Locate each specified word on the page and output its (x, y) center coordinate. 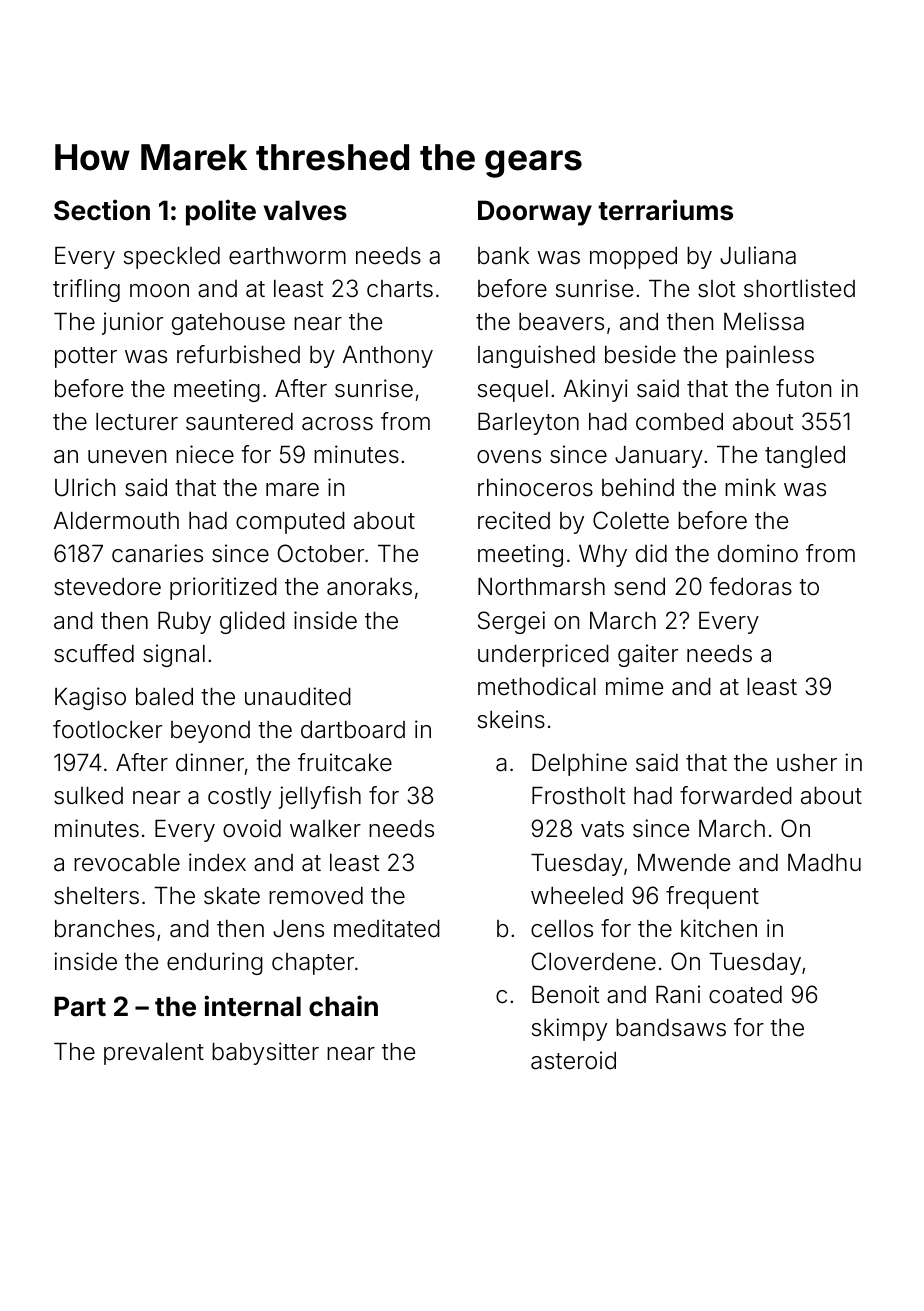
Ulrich (85, 487)
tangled (805, 457)
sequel (513, 391)
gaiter (648, 655)
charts (400, 289)
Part (80, 1006)
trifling (86, 290)
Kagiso (90, 698)
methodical (537, 686)
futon (803, 388)
